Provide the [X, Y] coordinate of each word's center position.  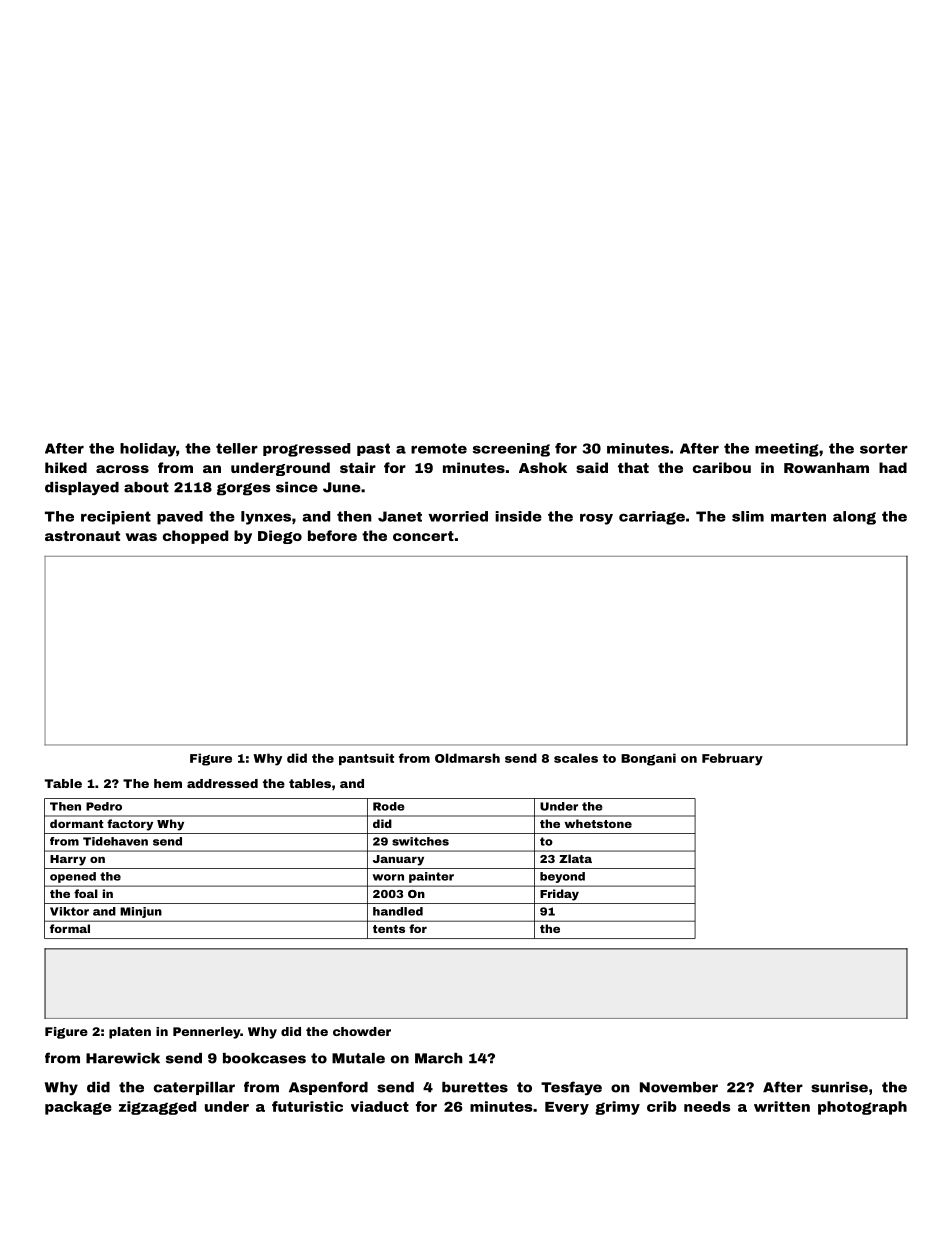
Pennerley [206, 1033]
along [854, 518]
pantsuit [366, 759]
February [732, 759]
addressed [222, 783]
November [679, 1087]
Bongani [648, 759]
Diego [280, 537]
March [439, 1058]
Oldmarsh [467, 758]
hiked [66, 467]
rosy [596, 519]
